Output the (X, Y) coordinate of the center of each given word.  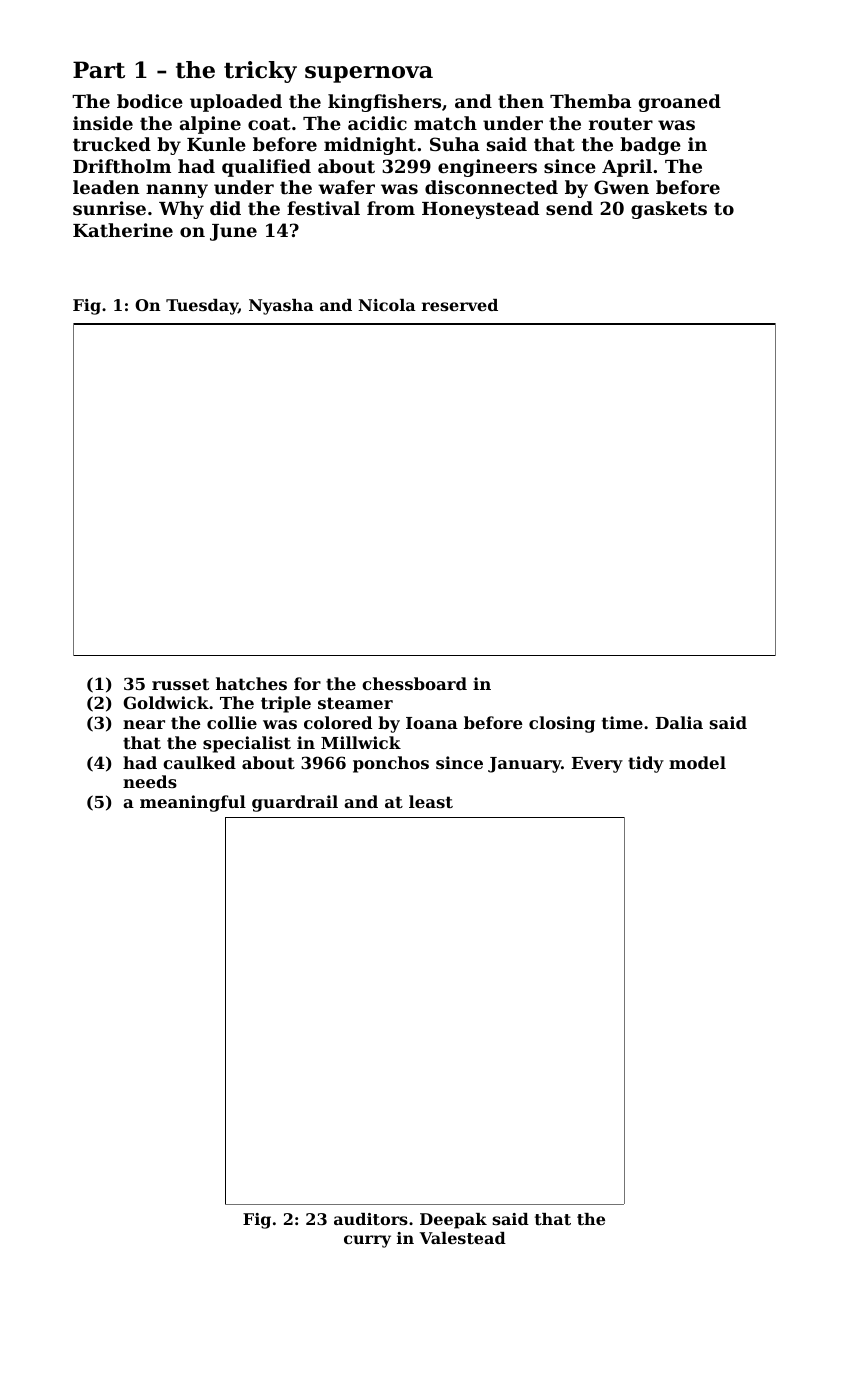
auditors (371, 1219)
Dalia (679, 722)
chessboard (414, 683)
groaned (680, 103)
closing (562, 724)
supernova (369, 74)
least (431, 801)
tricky (260, 72)
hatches (251, 683)
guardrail (295, 803)
